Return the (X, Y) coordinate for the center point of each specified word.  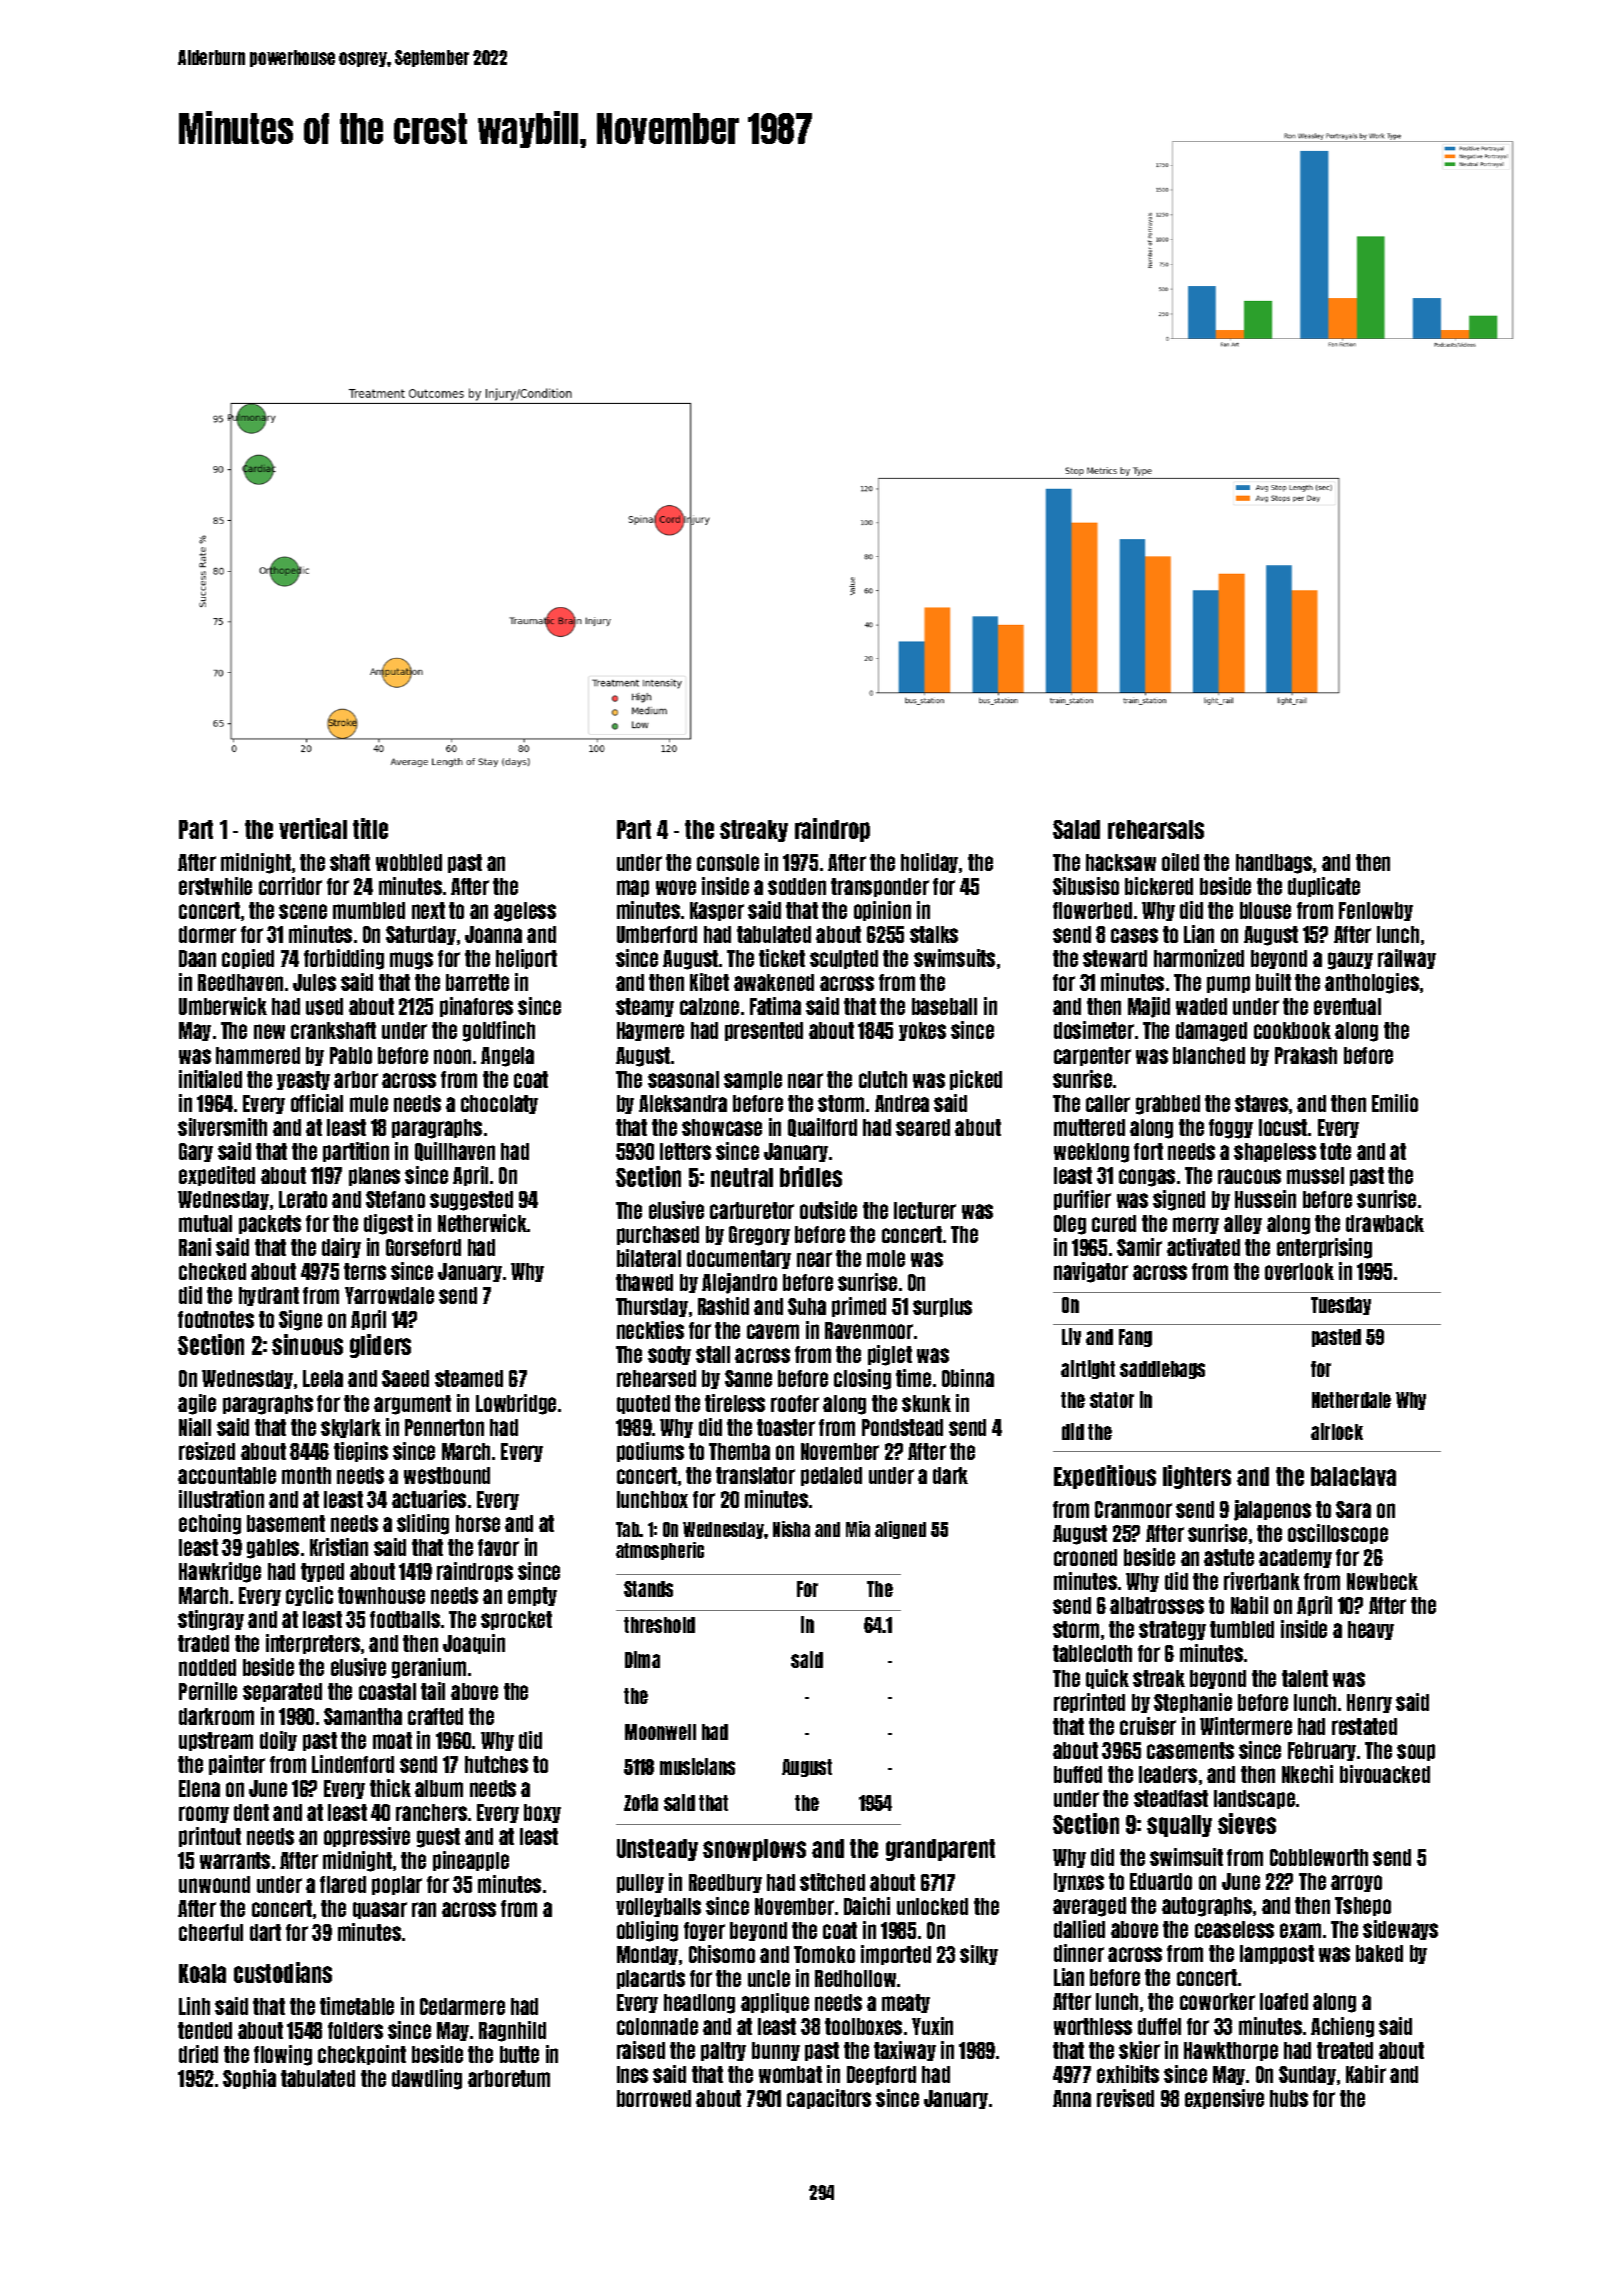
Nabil (1249, 1605)
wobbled (409, 862)
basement (286, 1523)
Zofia (641, 1802)
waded (1201, 1006)
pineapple (471, 1861)
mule (369, 1103)
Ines (632, 2074)
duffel (1159, 2026)
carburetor (752, 1210)
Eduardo (1161, 1881)
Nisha (791, 1529)
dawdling (427, 2079)
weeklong (1091, 1153)
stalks (934, 934)
